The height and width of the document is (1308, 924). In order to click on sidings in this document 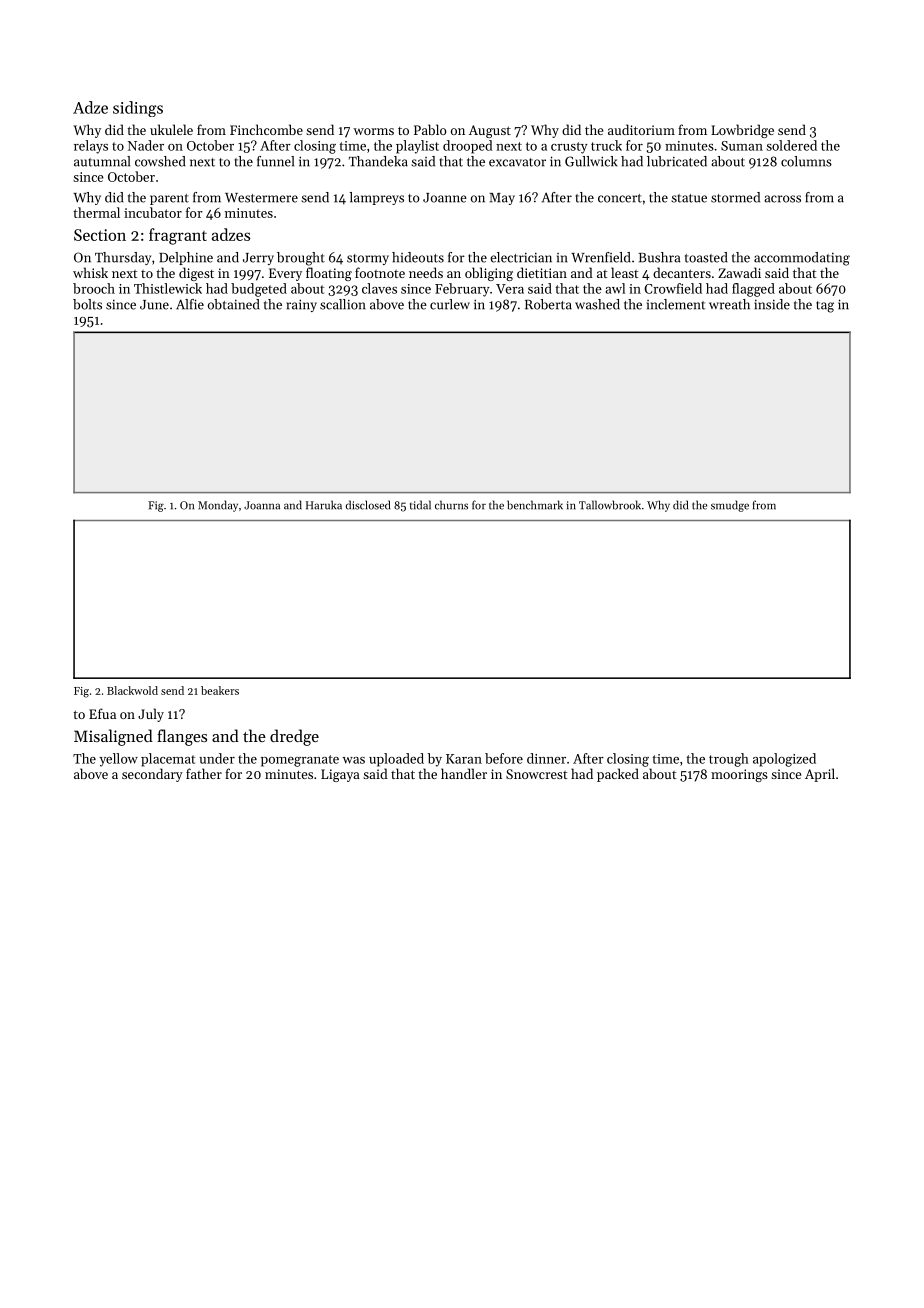, I will do `click(138, 109)`.
